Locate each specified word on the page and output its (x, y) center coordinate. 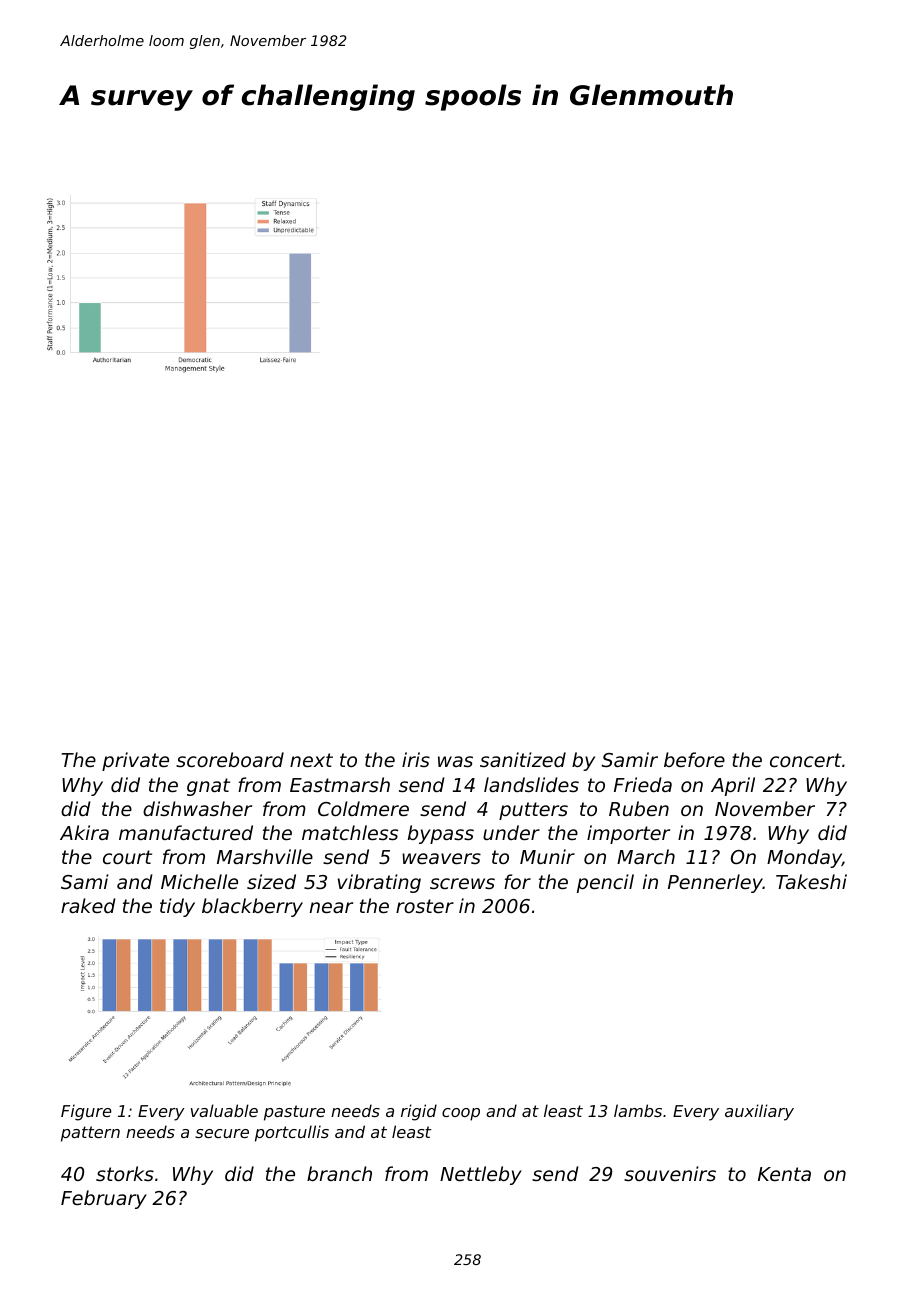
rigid (419, 1112)
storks (125, 1173)
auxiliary (759, 1112)
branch (339, 1173)
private (135, 761)
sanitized (523, 759)
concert (806, 760)
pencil (605, 883)
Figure (86, 1112)
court (127, 857)
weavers (441, 858)
